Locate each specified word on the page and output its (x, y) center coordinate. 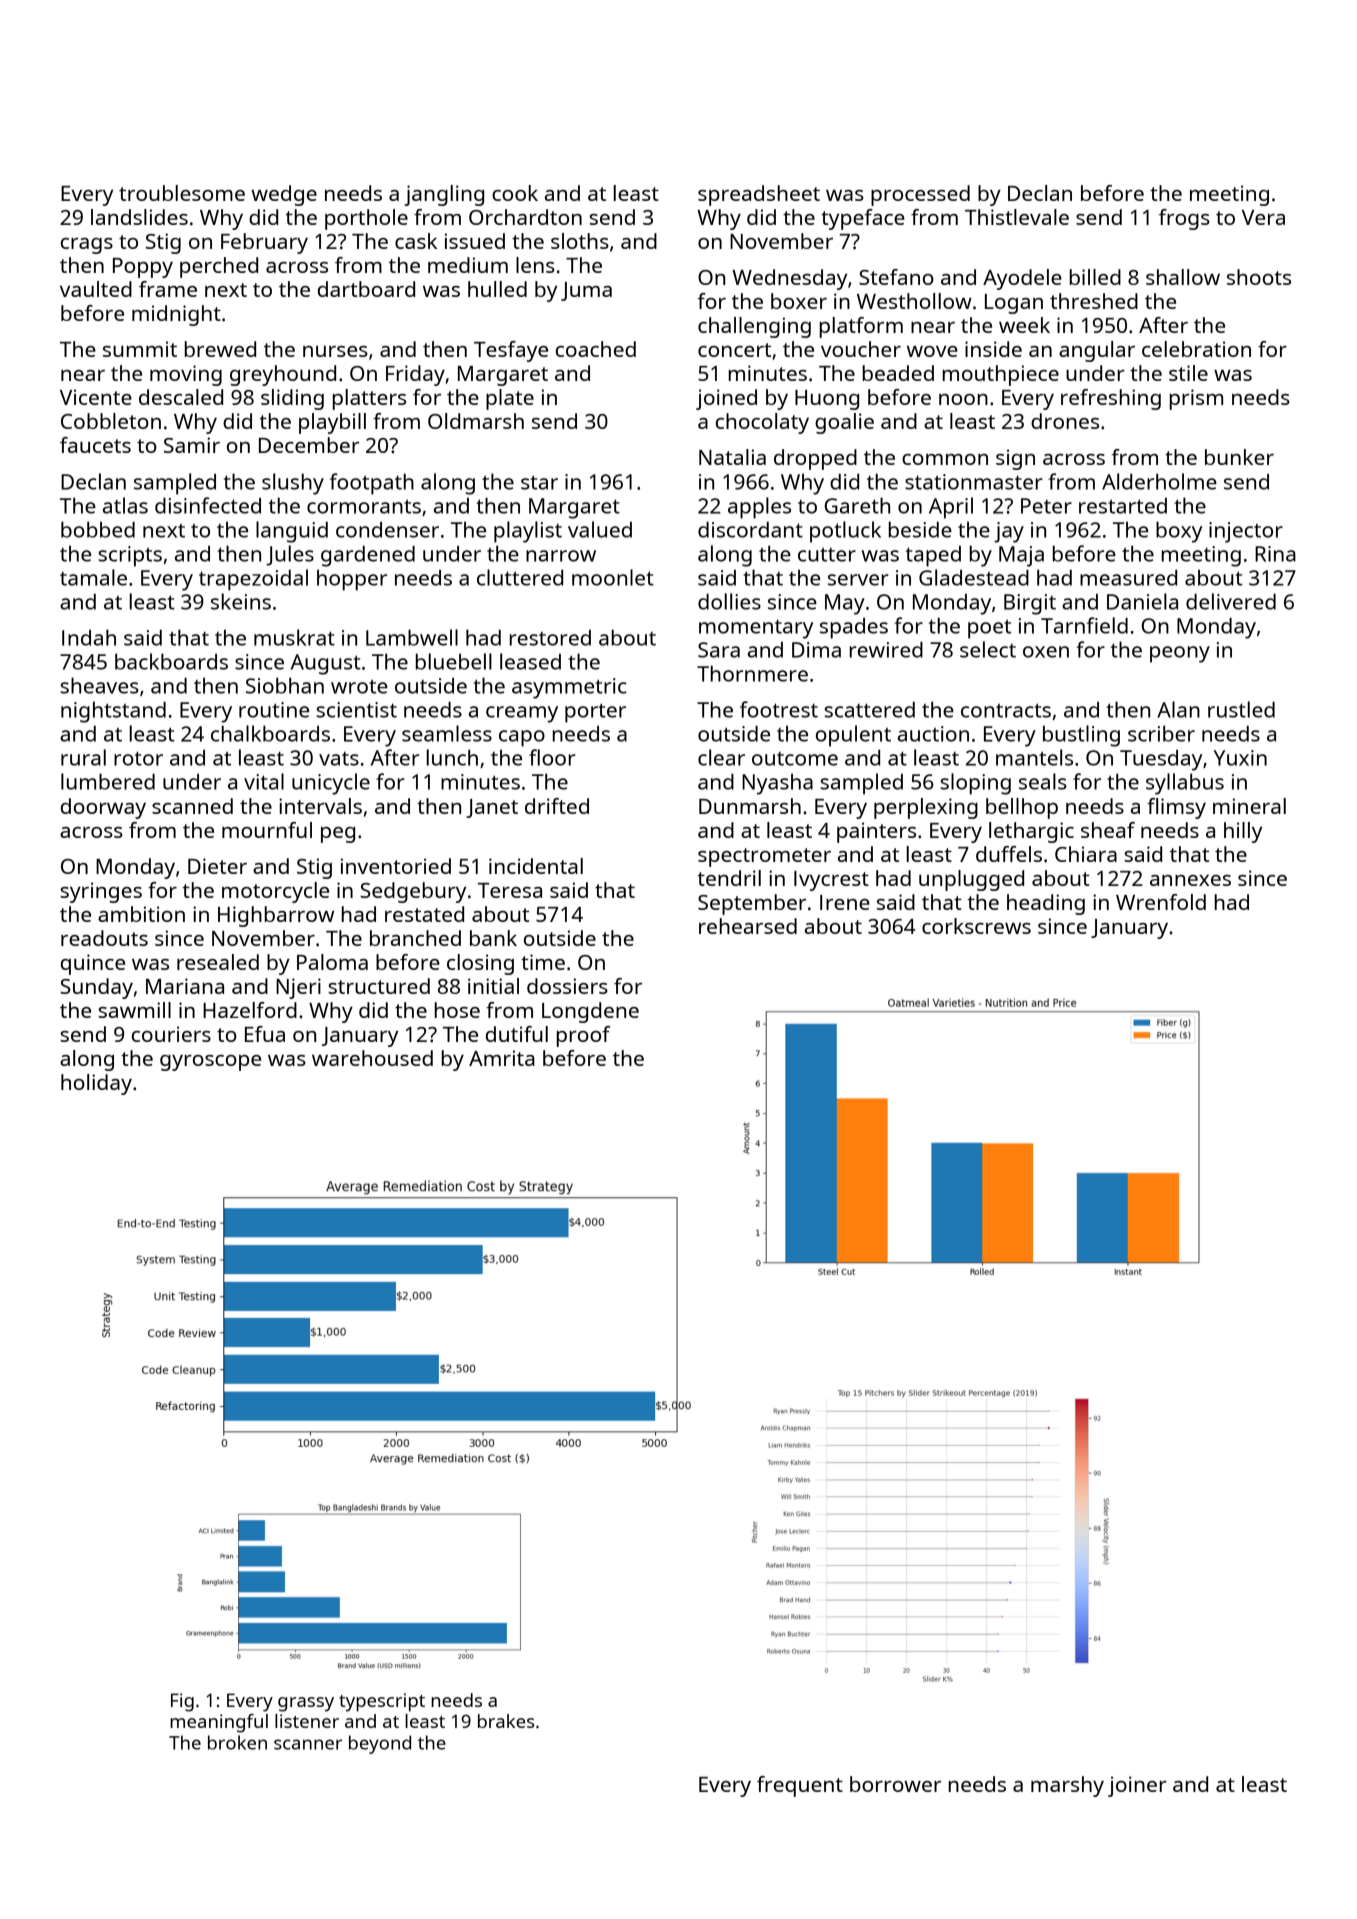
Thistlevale (1017, 217)
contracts (1006, 710)
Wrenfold (1161, 902)
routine (274, 710)
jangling (444, 195)
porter (595, 713)
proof (583, 1036)
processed (920, 195)
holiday (96, 1084)
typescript (382, 1702)
